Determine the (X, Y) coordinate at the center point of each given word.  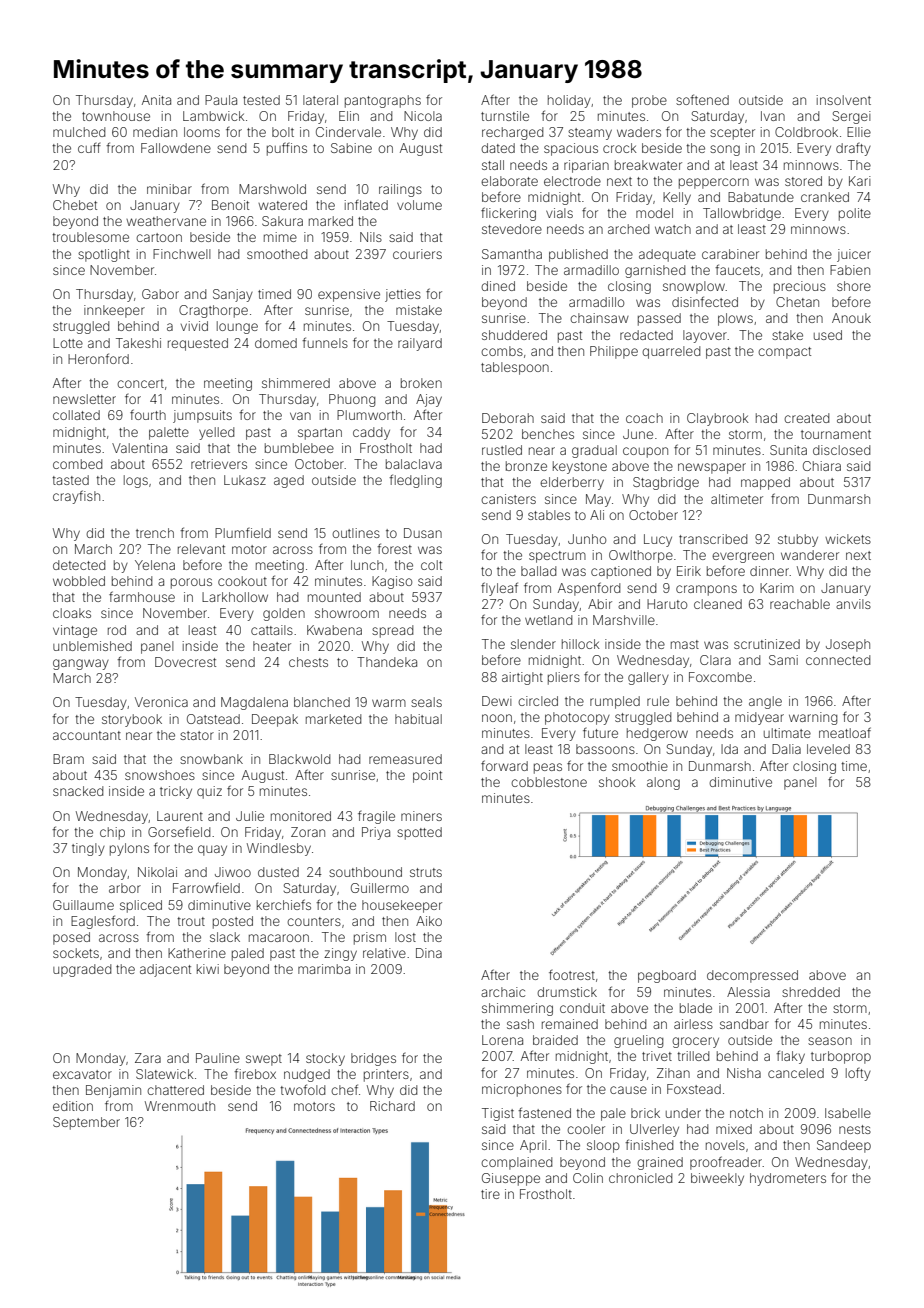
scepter (732, 134)
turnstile (505, 116)
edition (73, 1106)
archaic (503, 992)
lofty (858, 1074)
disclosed (841, 450)
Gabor (160, 294)
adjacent (165, 970)
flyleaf (499, 589)
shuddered (514, 335)
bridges (373, 1059)
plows (735, 319)
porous (191, 583)
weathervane (166, 221)
